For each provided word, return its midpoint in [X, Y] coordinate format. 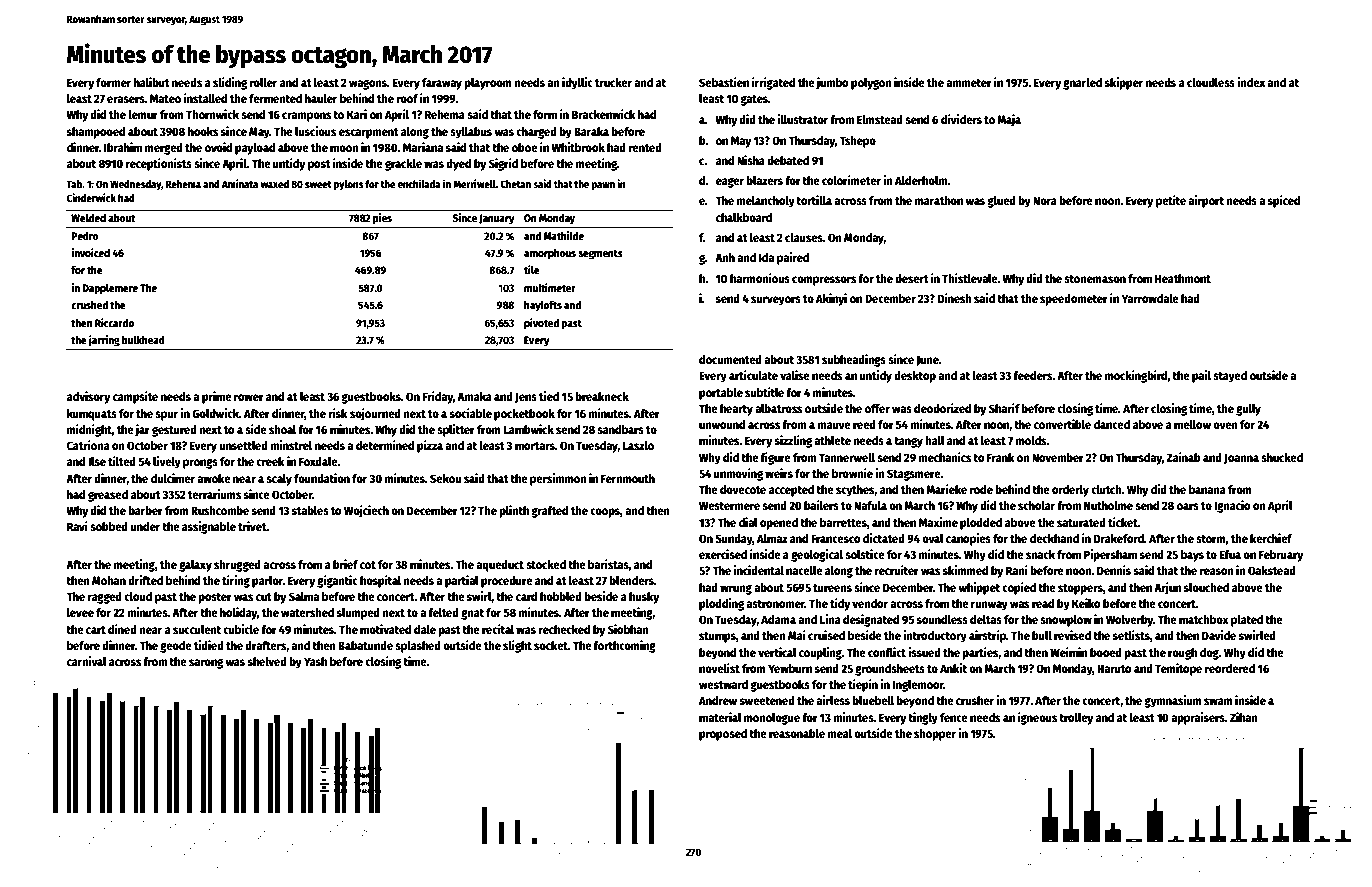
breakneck [602, 396]
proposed [723, 735]
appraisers [1198, 718]
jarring [104, 341]
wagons [368, 85]
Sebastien [724, 82]
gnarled [1082, 84]
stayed [1230, 377]
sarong [206, 664]
